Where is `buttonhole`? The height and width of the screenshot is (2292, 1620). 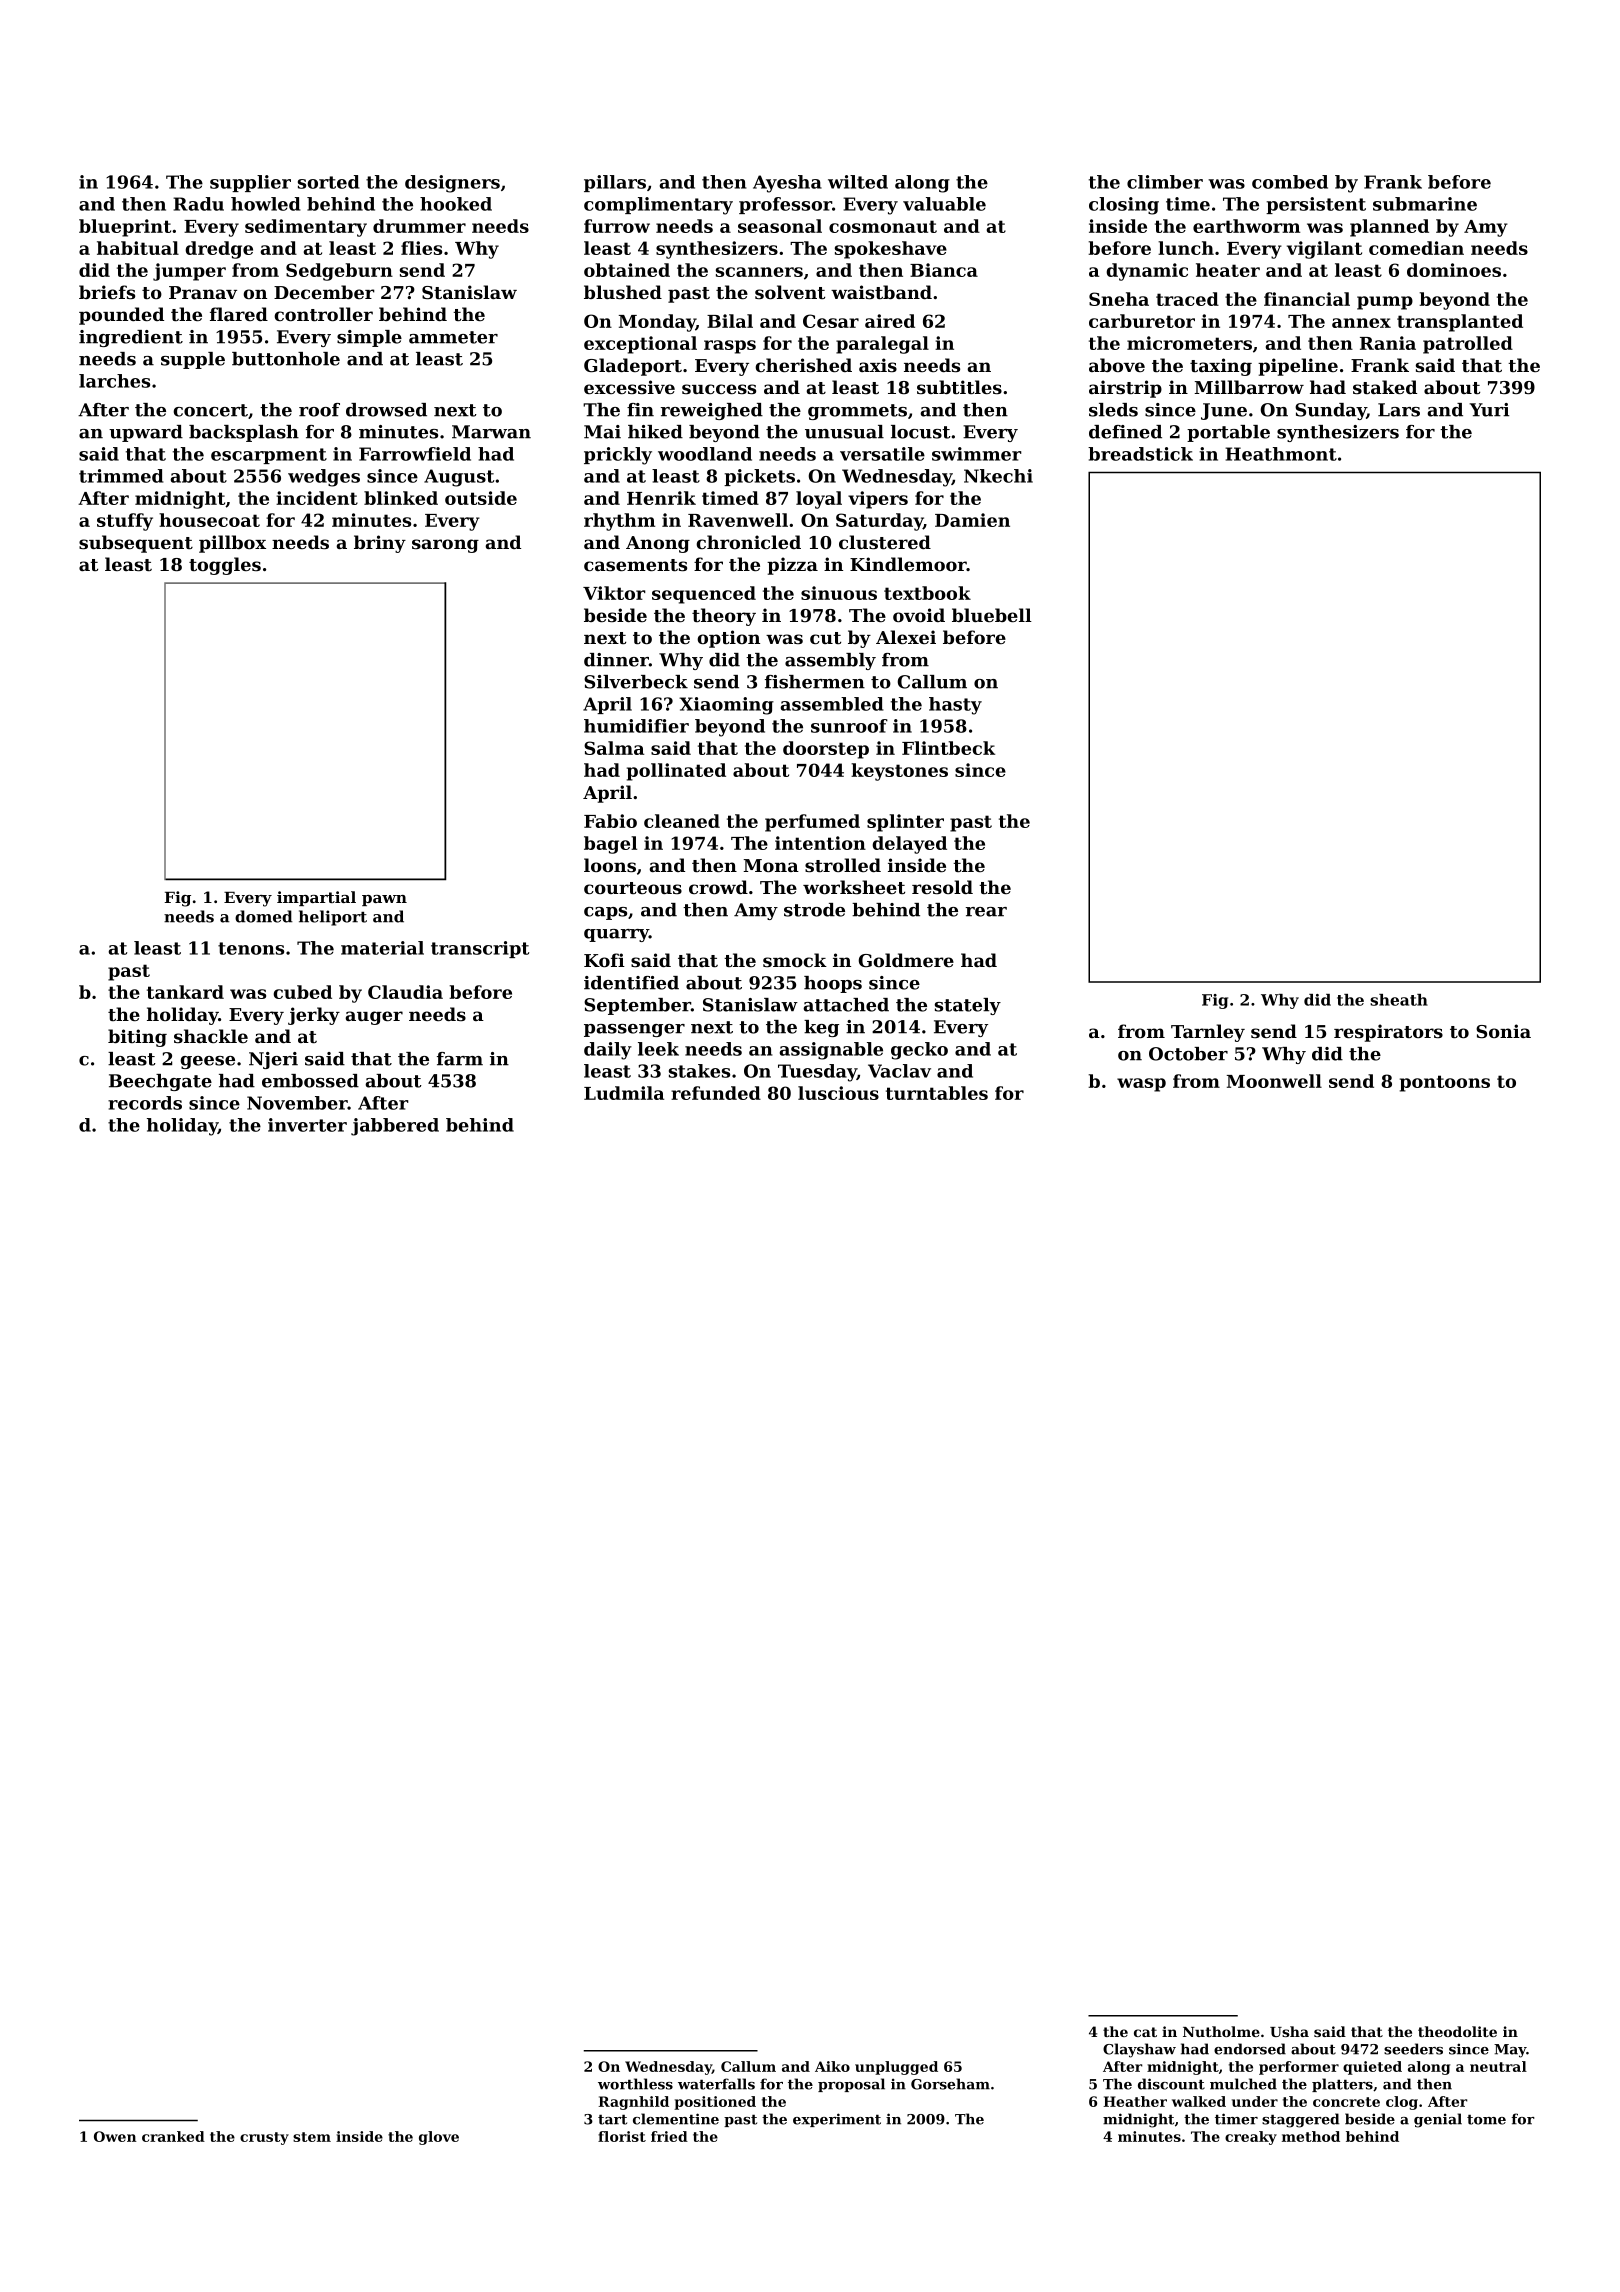
buttonhole is located at coordinates (286, 359).
